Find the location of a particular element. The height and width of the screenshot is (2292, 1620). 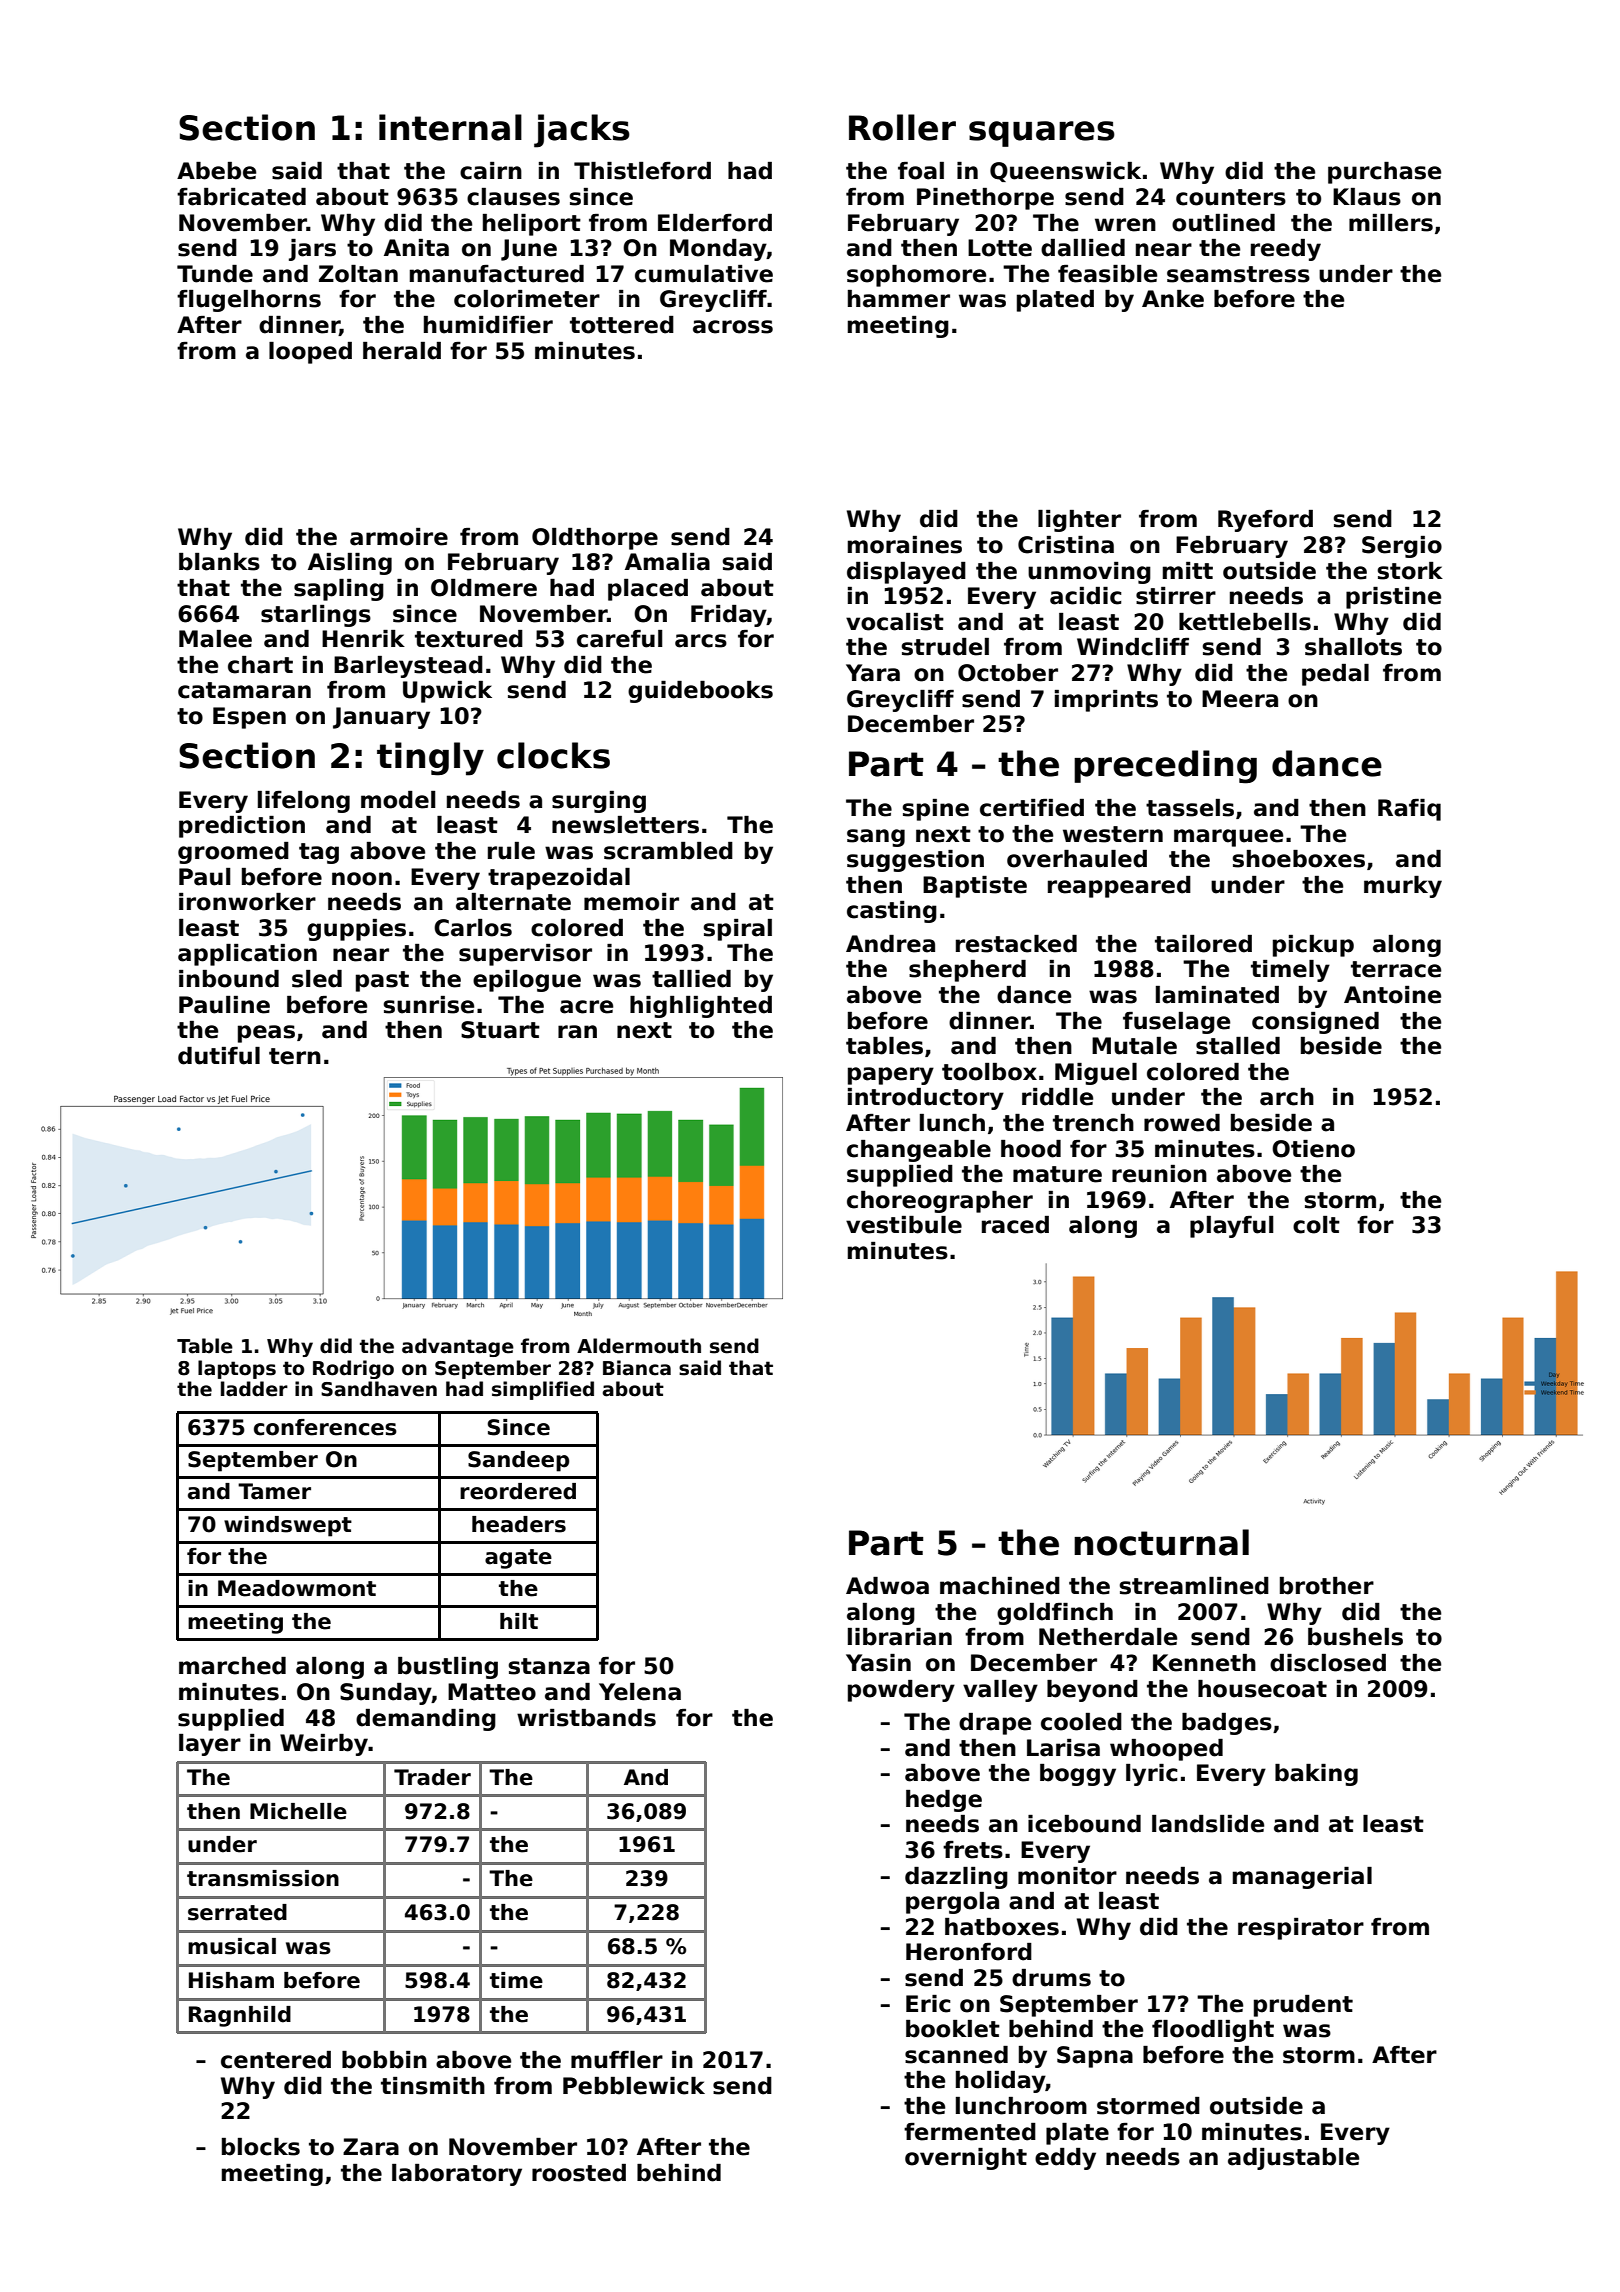

highlighted is located at coordinates (701, 1007).
